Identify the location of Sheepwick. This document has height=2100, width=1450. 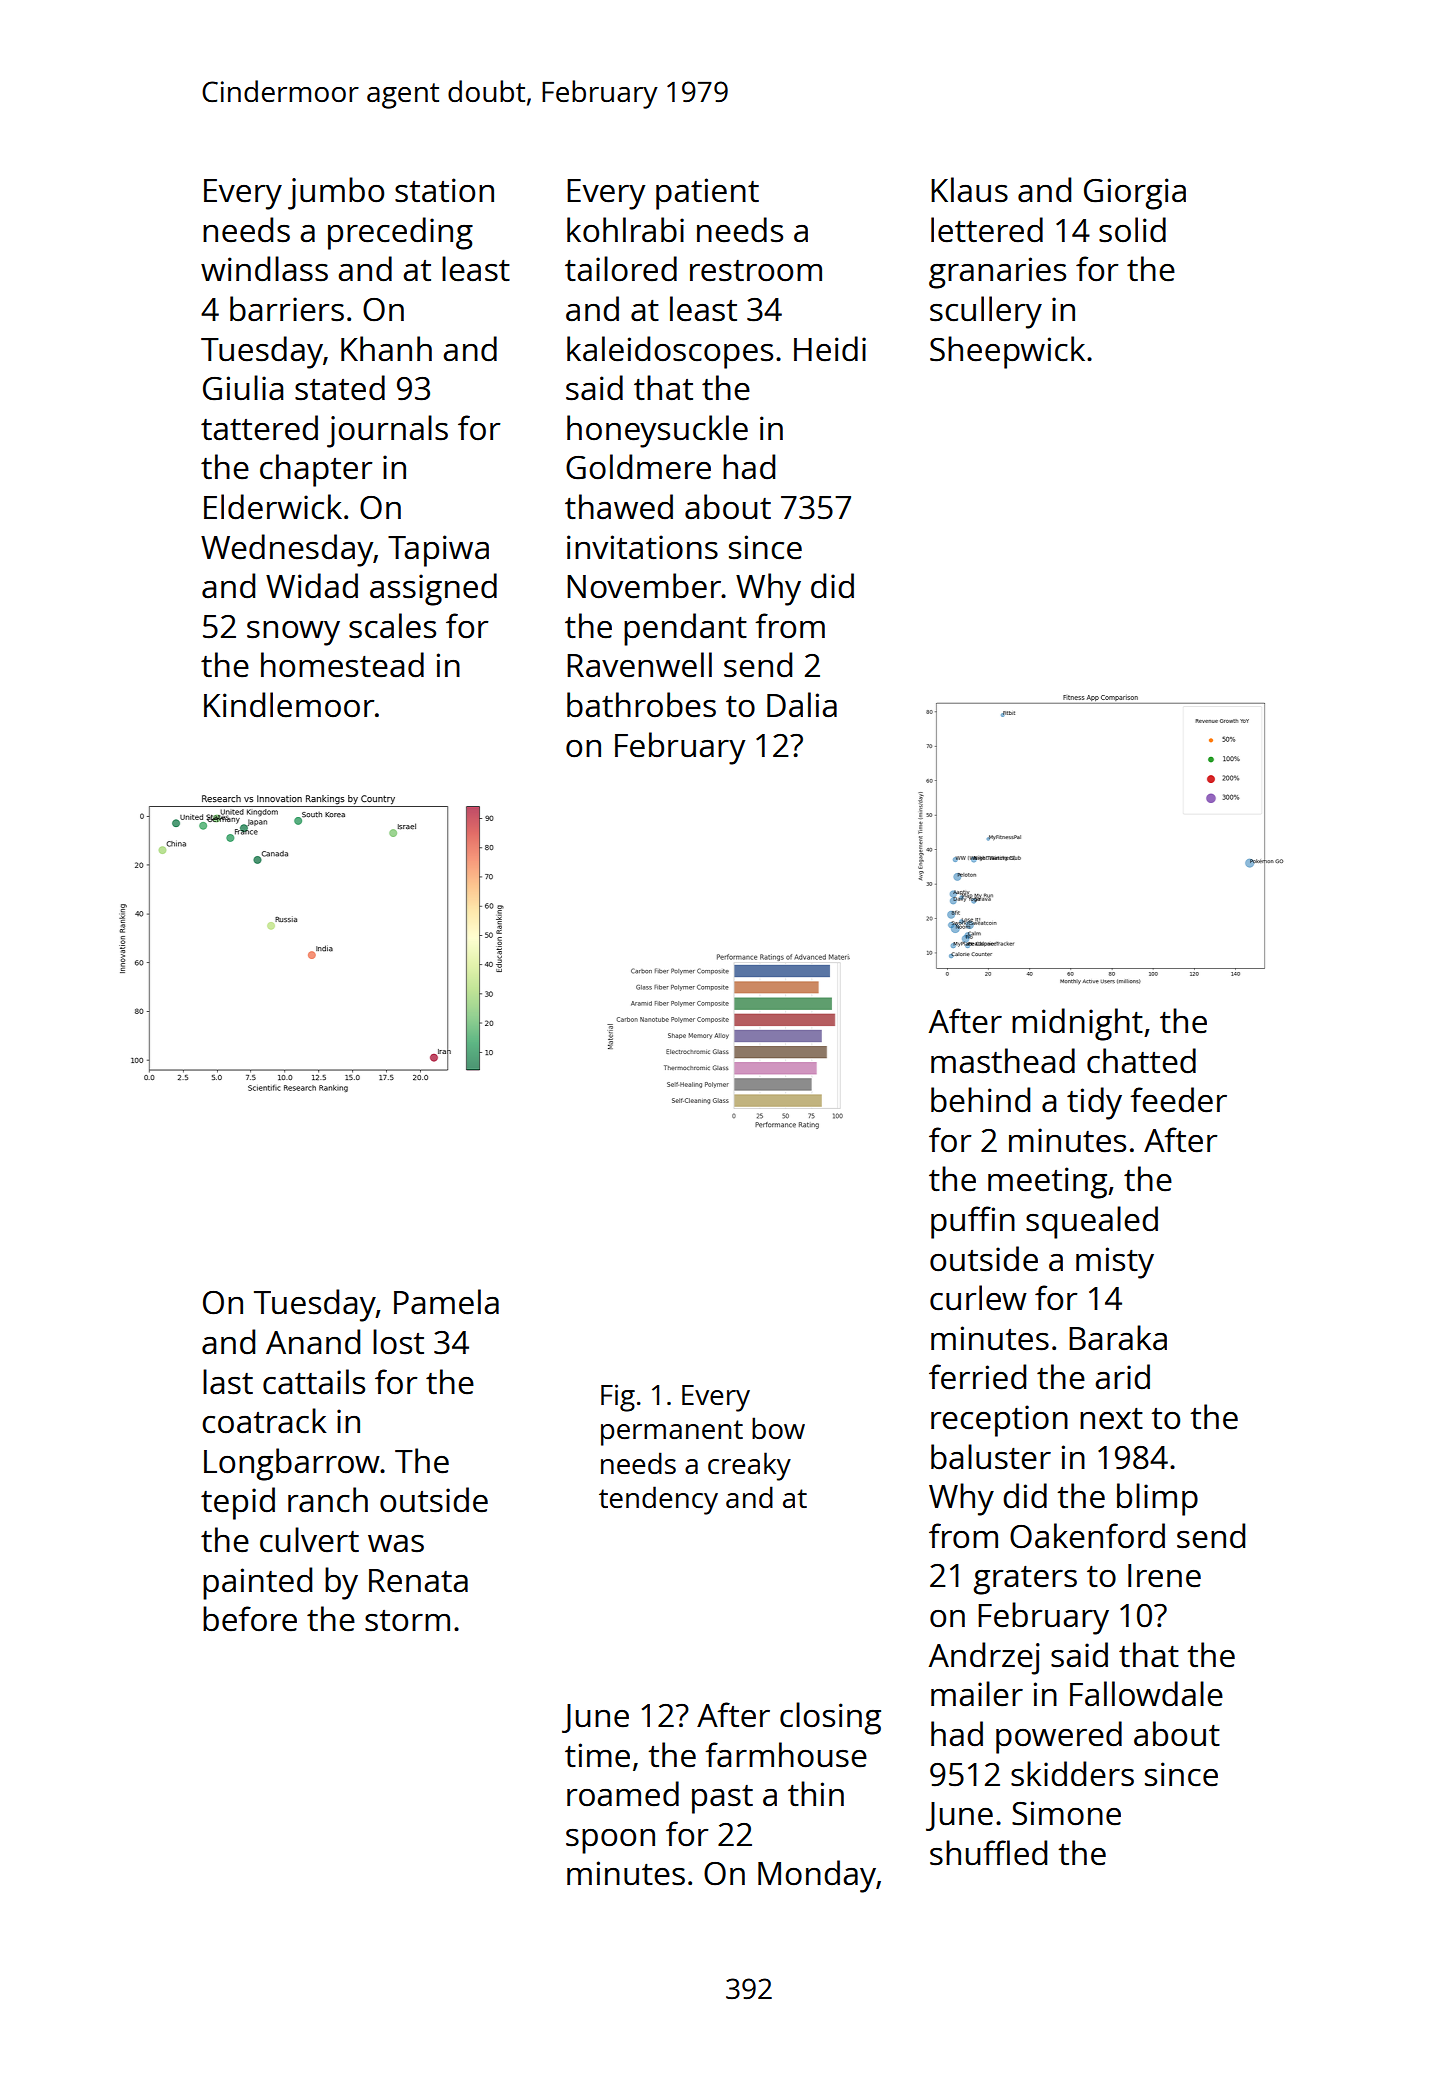
(1007, 352).
